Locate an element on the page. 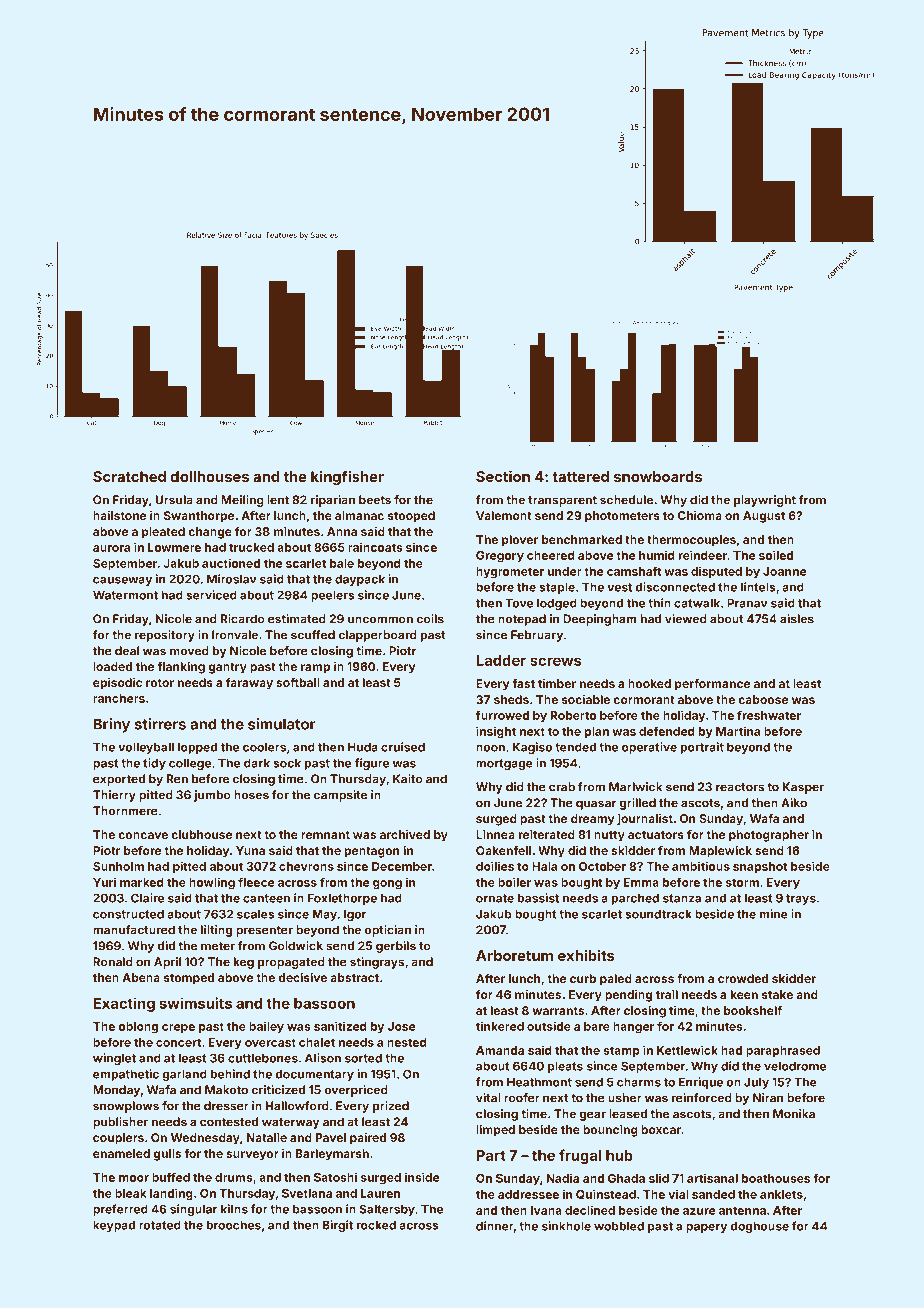 Image resolution: width=924 pixels, height=1308 pixels. trays is located at coordinates (801, 899).
